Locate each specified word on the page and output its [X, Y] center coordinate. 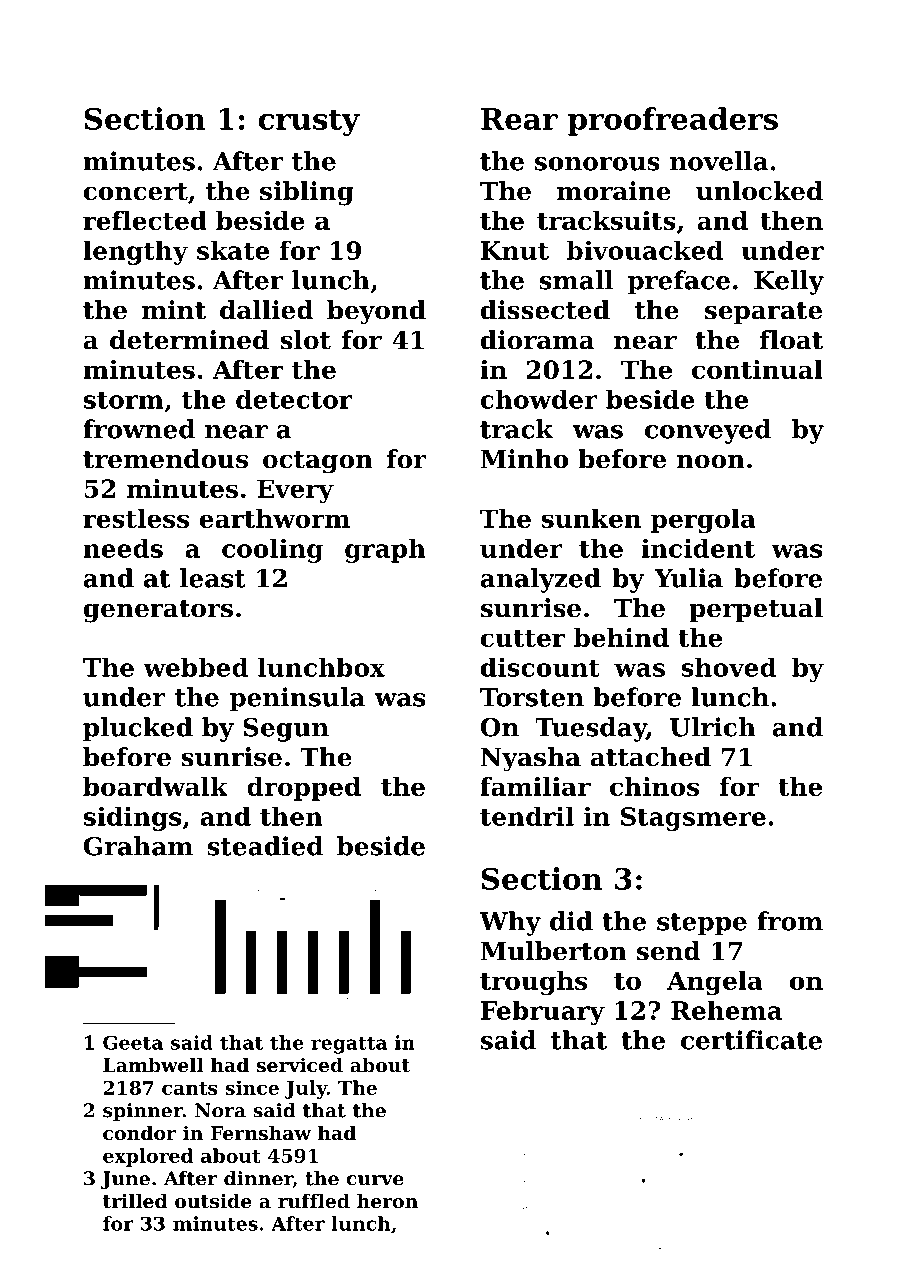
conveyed [708, 431]
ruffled [314, 1200]
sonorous [597, 164]
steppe [702, 924]
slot [305, 340]
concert [136, 192]
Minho [525, 459]
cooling [272, 550]
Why [510, 923]
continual [757, 369]
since [252, 1087]
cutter [523, 638]
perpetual [756, 610]
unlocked [759, 191]
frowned [139, 429]
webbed [196, 667]
